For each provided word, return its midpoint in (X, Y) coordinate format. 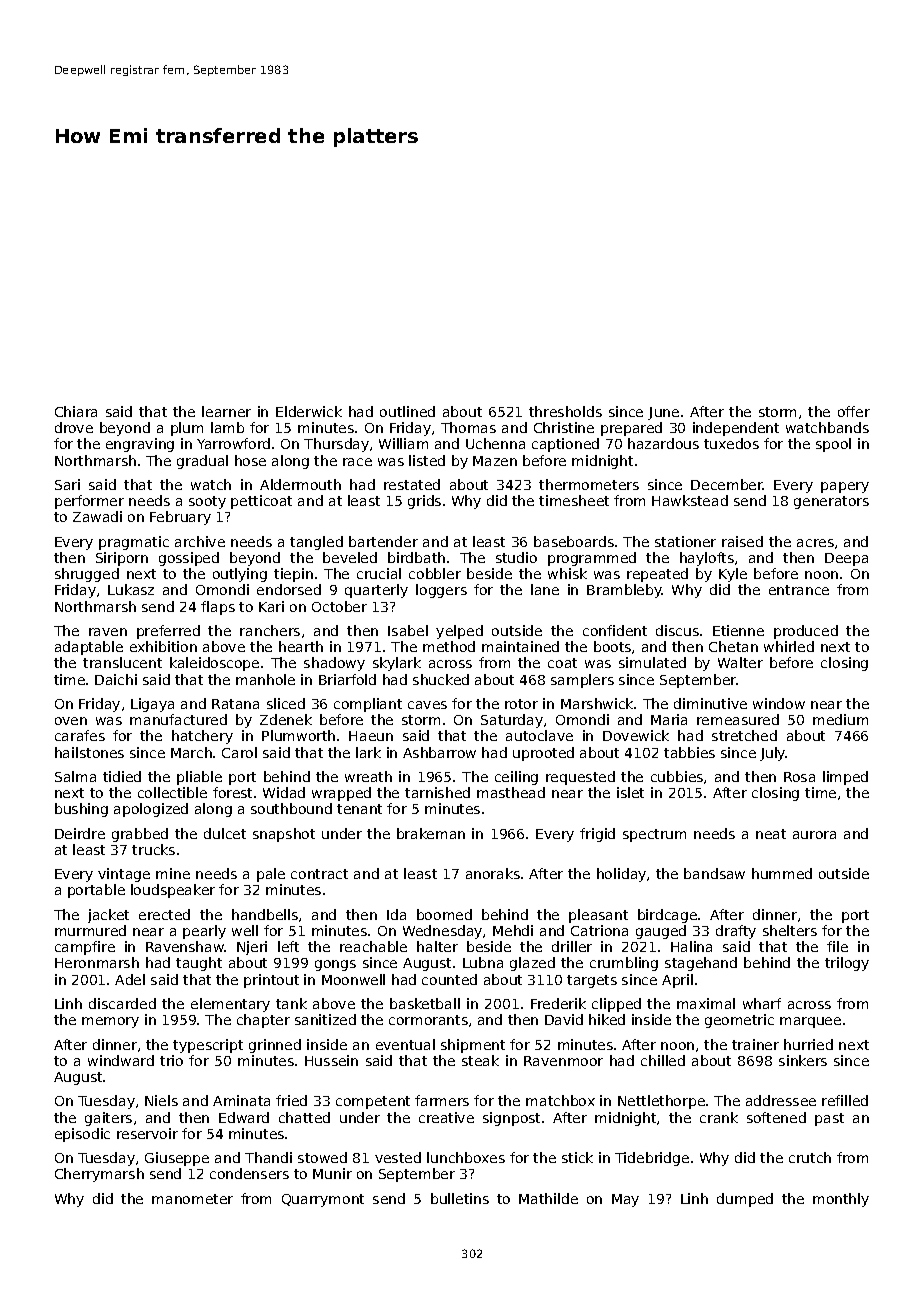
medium (840, 719)
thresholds (565, 411)
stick (577, 1157)
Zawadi (97, 516)
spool (833, 445)
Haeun (371, 736)
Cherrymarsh (99, 1175)
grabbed (140, 835)
